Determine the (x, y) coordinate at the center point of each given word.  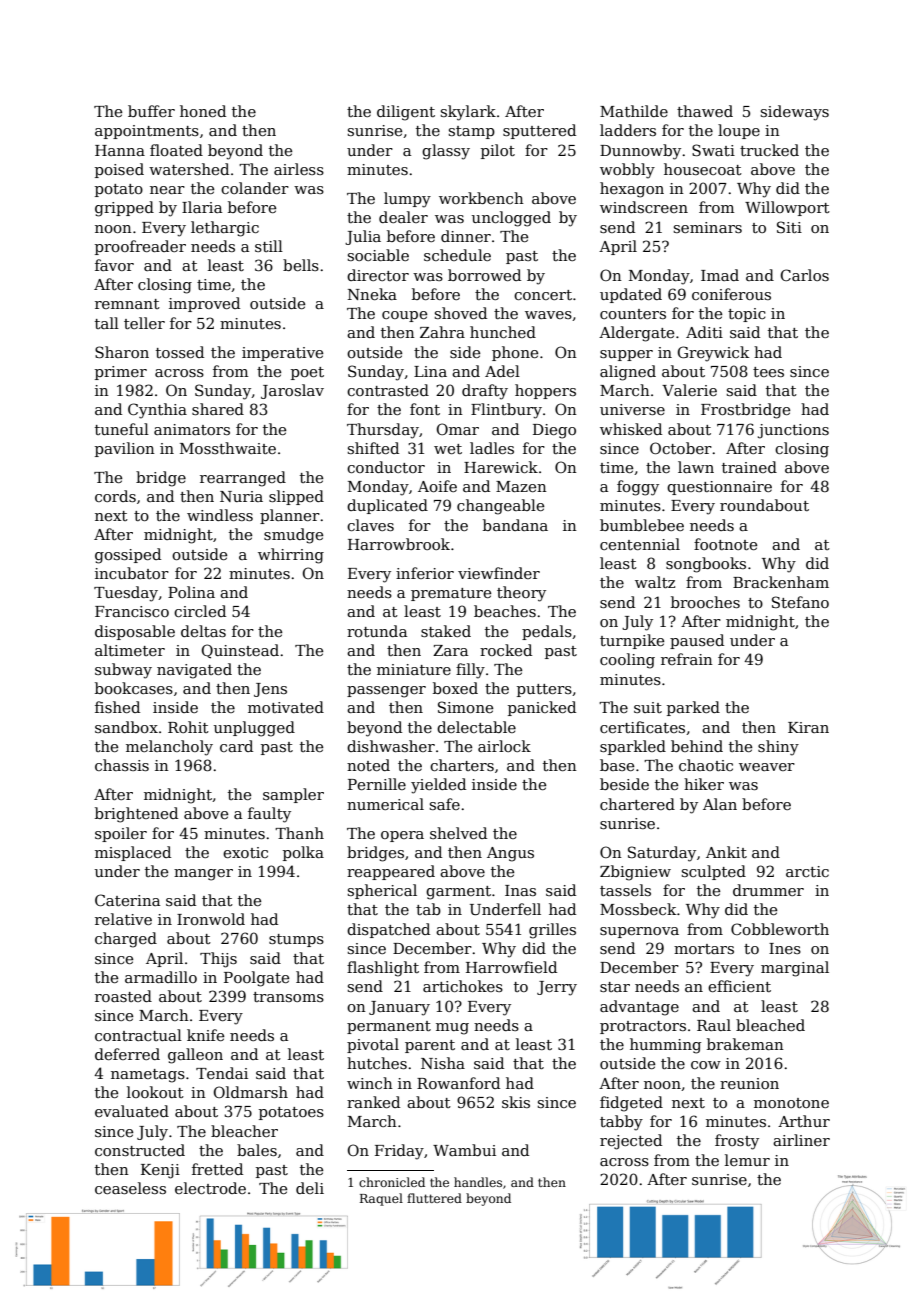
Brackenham (781, 582)
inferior (425, 573)
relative (123, 919)
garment (458, 893)
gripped (124, 209)
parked (693, 708)
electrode (210, 1188)
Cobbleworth (780, 929)
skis (516, 1102)
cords (115, 496)
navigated (194, 671)
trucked (769, 150)
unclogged (511, 219)
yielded (438, 786)
